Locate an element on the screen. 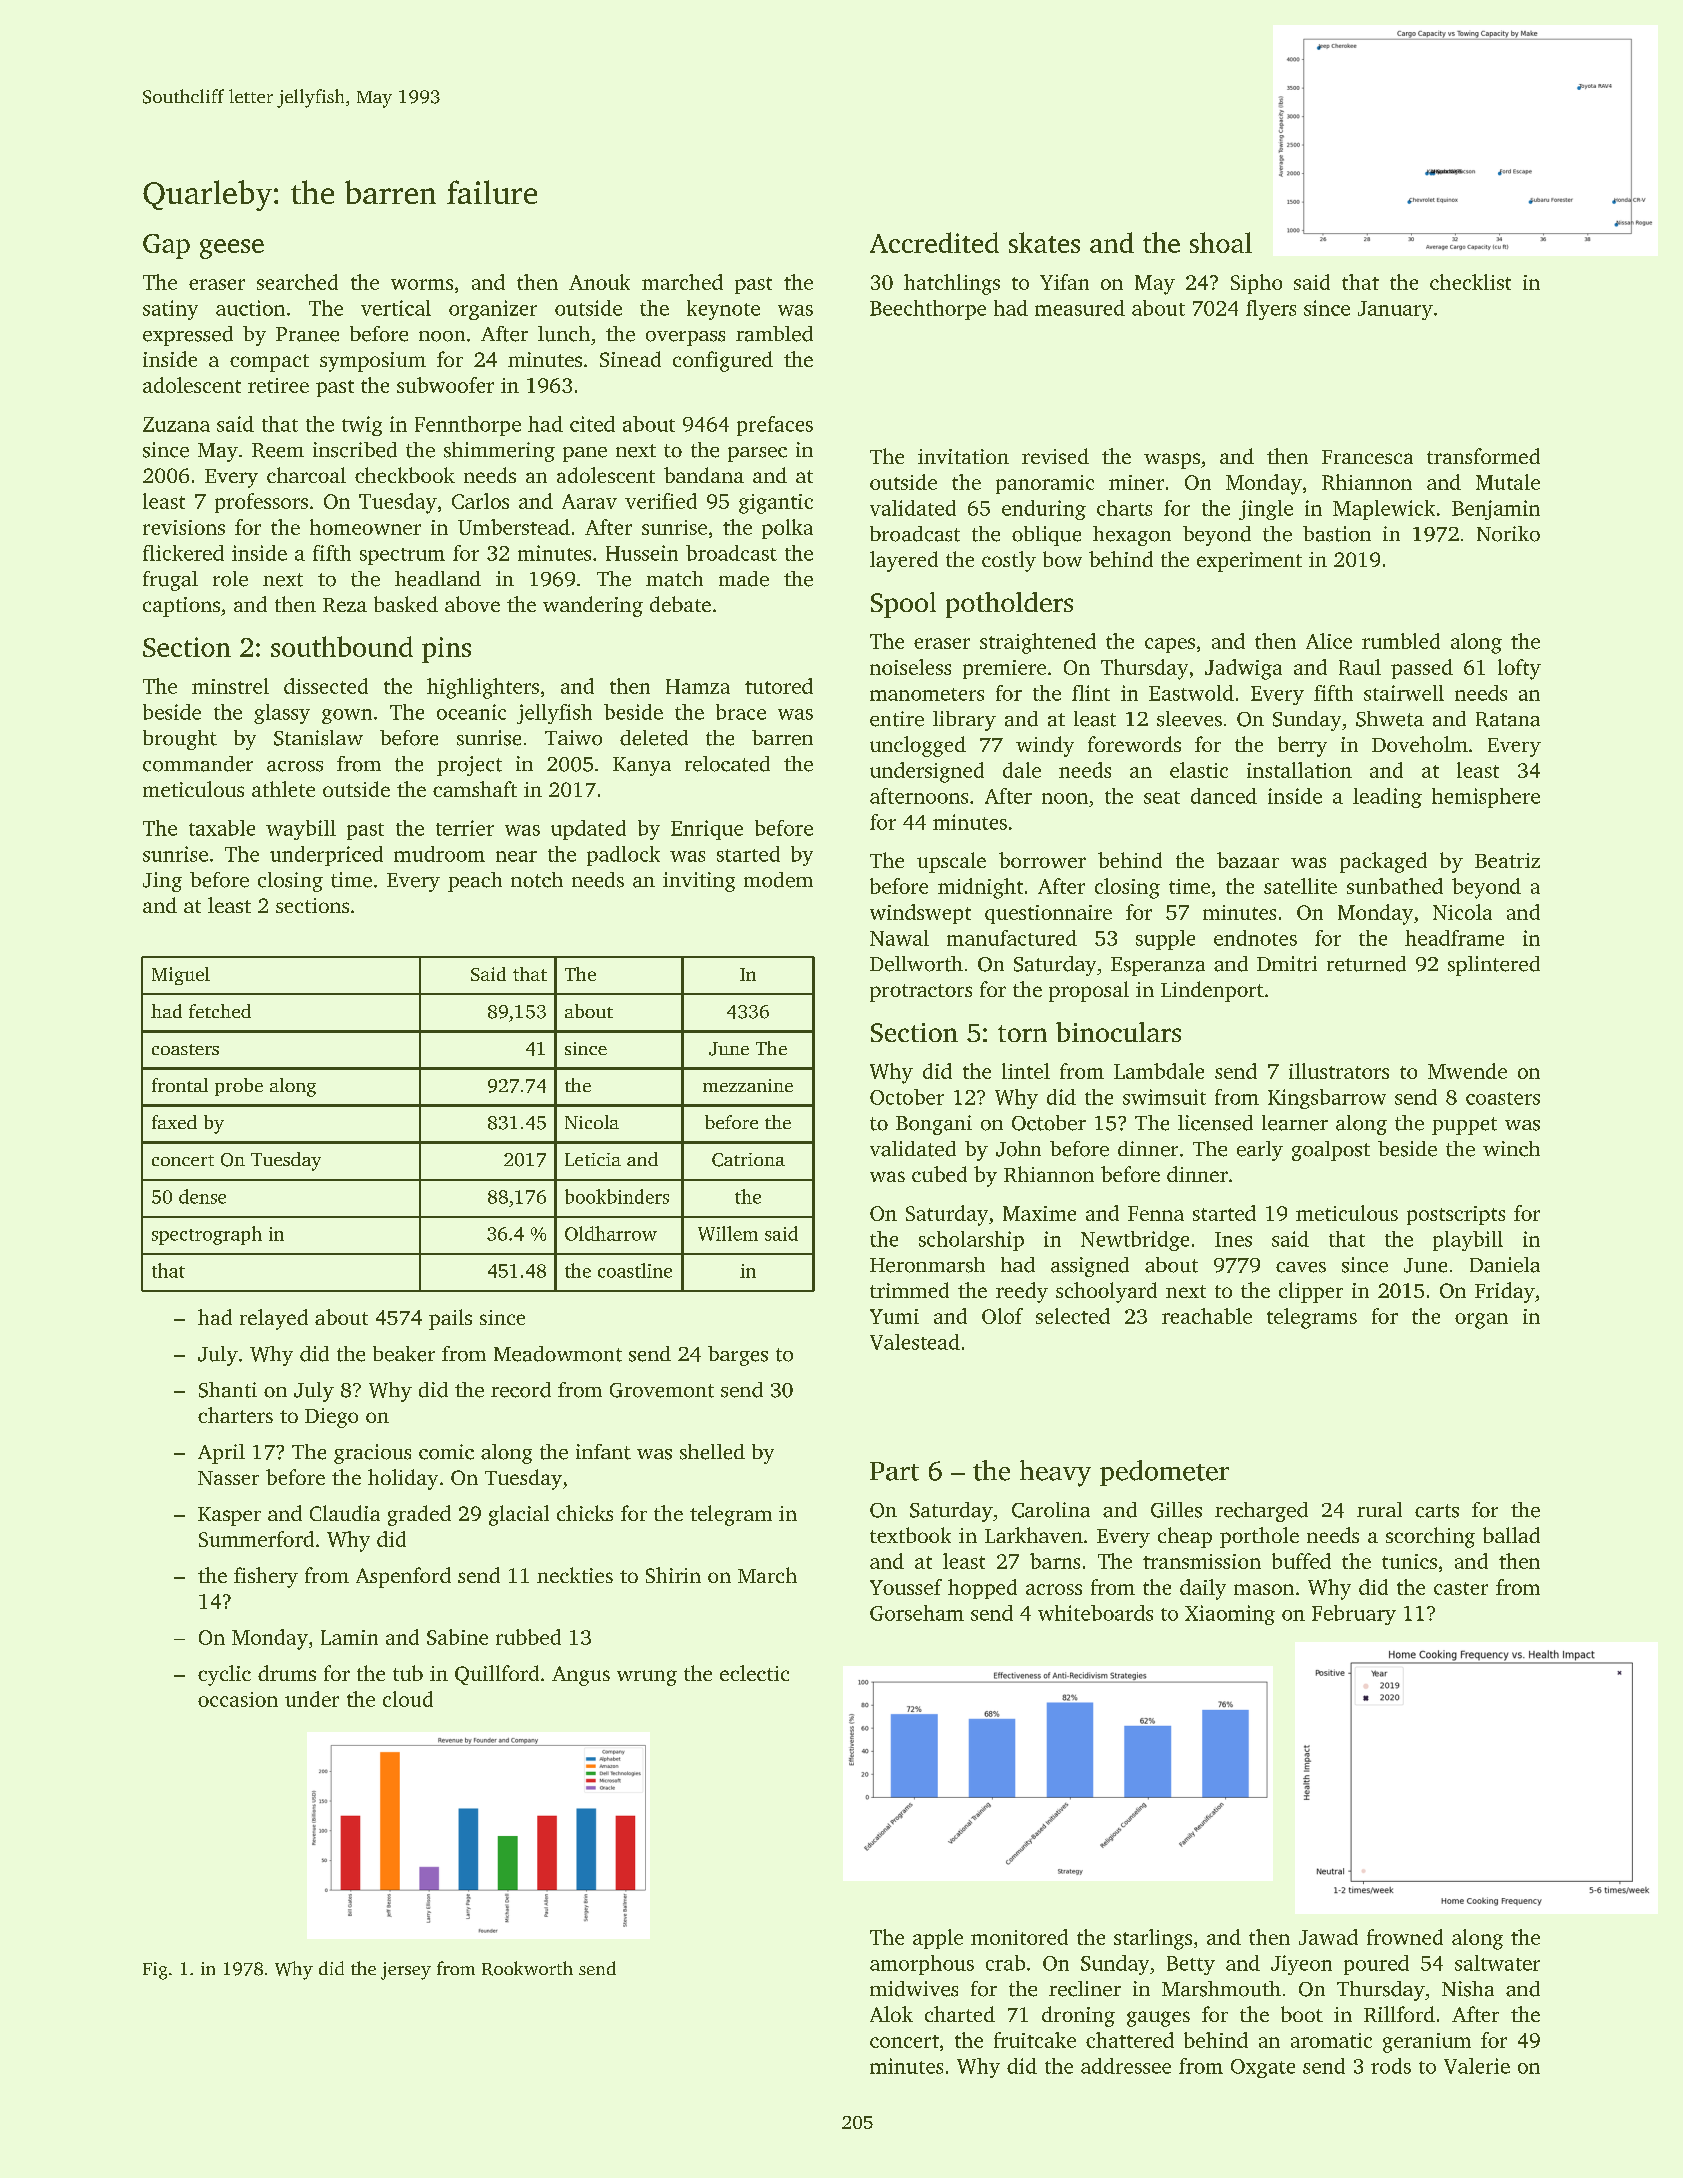  Oxgate is located at coordinates (1263, 2068).
